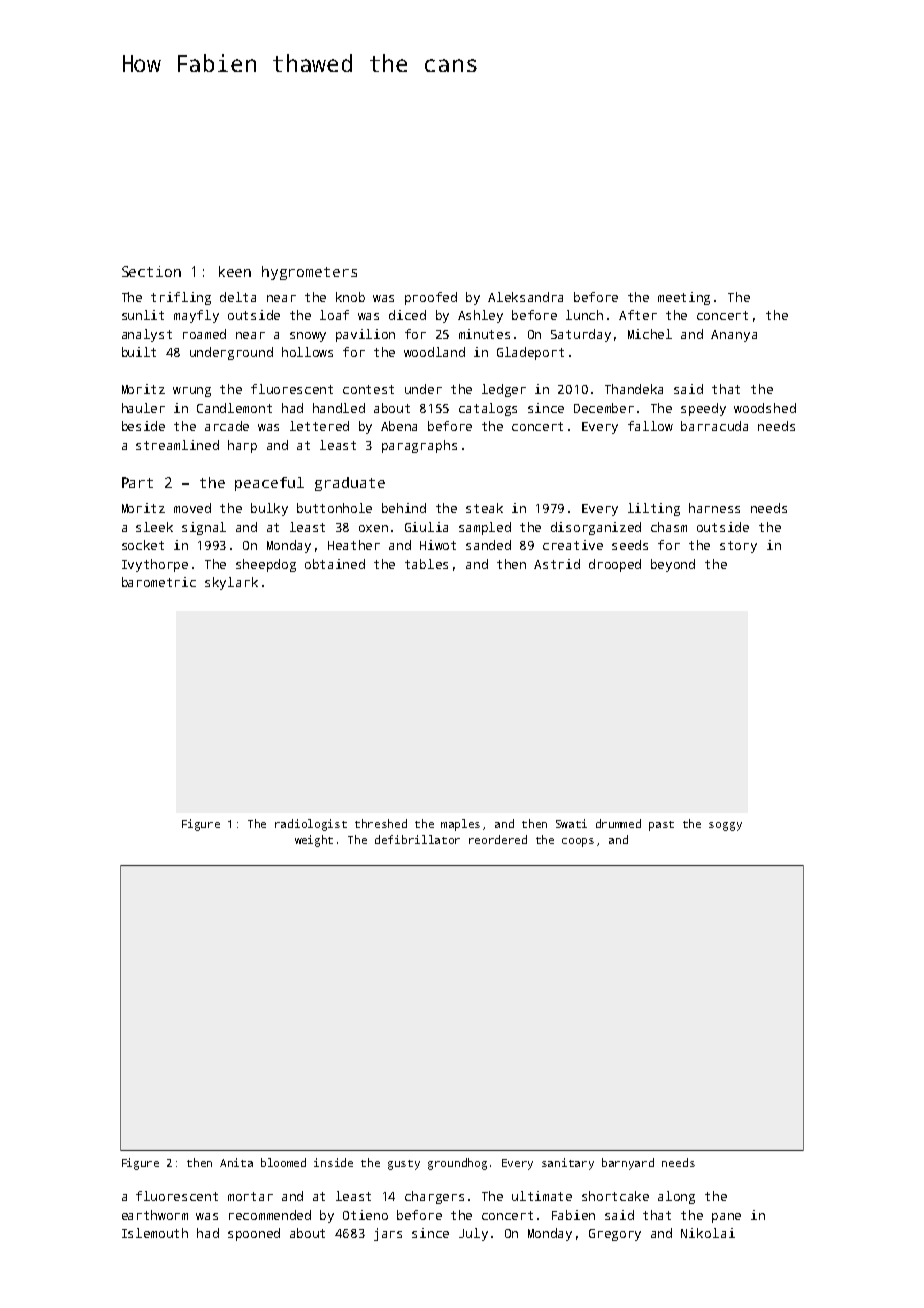  Describe the element at coordinates (155, 1233) in the screenshot. I see `Islemouth` at that location.
